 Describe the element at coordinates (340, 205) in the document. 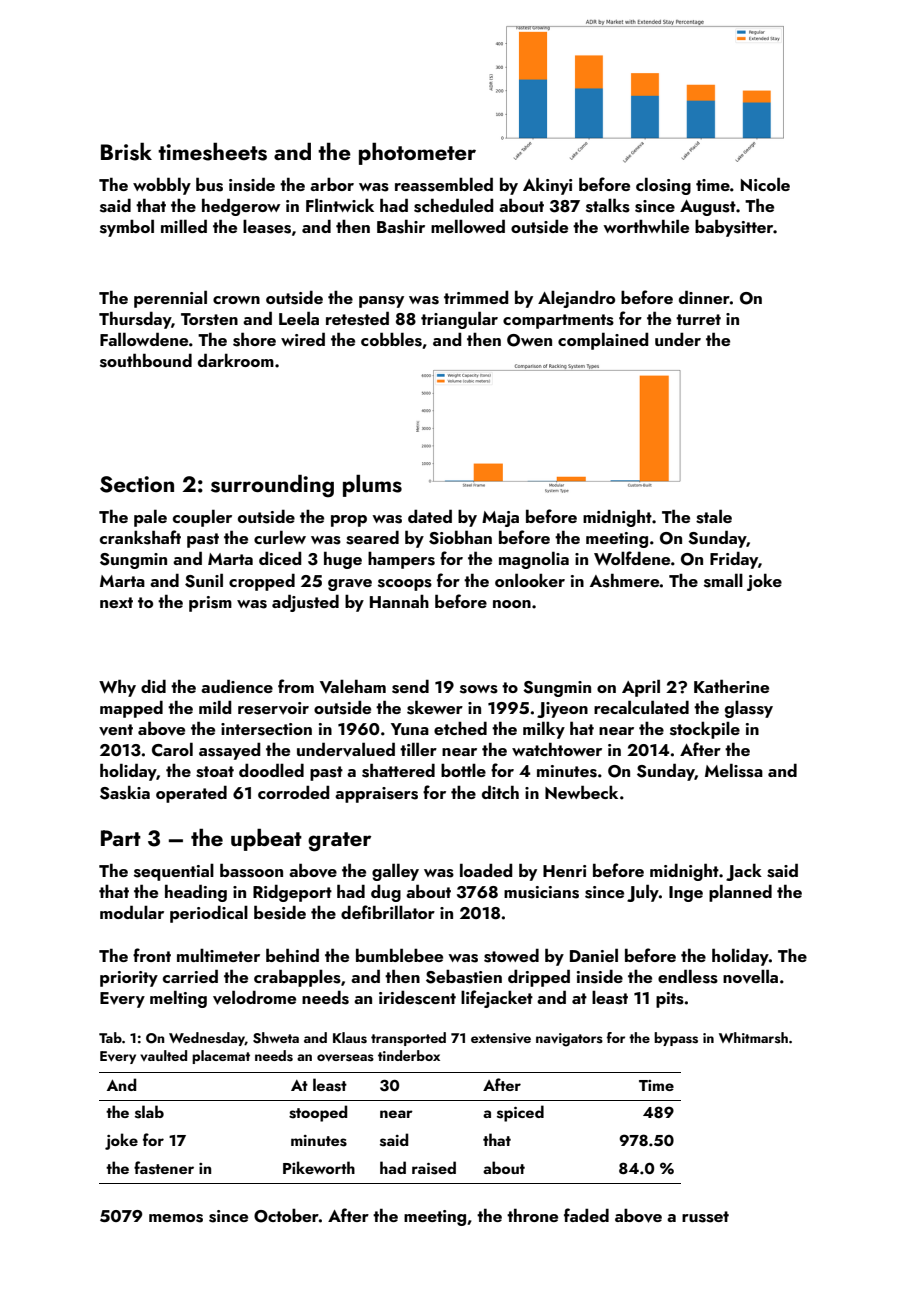

I see `Flintwick` at that location.
